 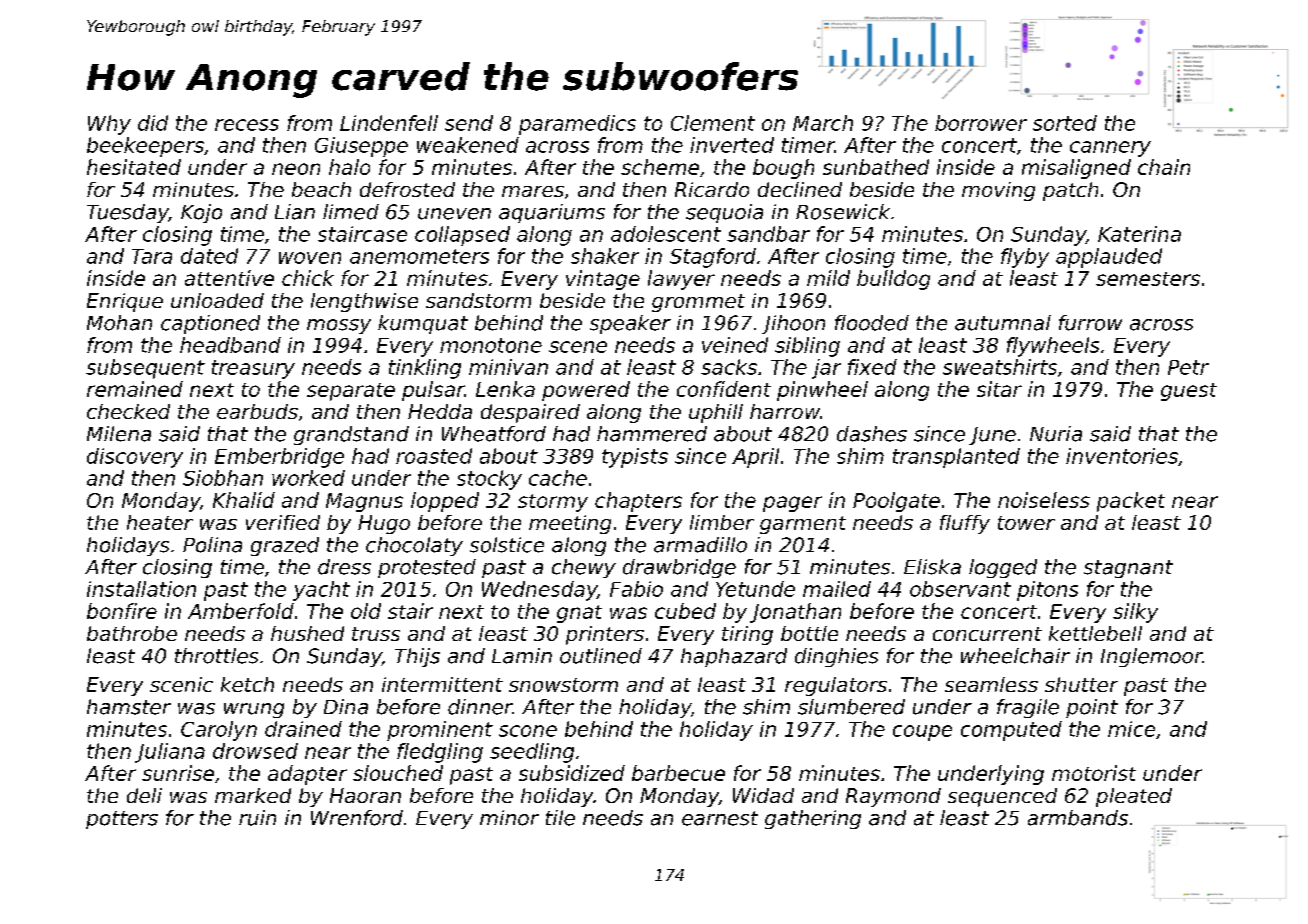 I want to click on paramedics, so click(x=577, y=125).
